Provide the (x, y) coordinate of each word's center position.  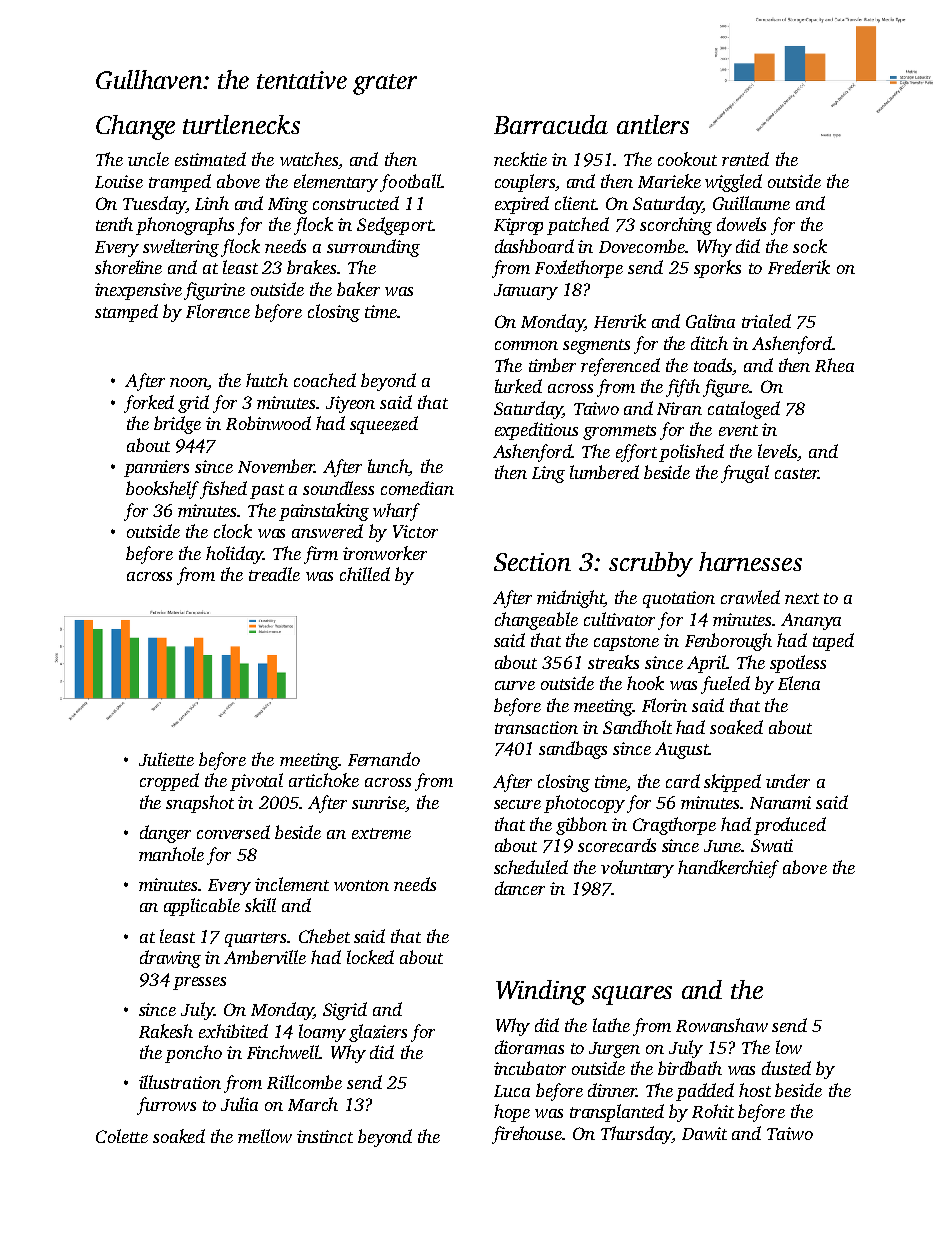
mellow (265, 1136)
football (410, 183)
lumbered (604, 472)
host (755, 1090)
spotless (798, 664)
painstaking (324, 512)
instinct (325, 1136)
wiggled (733, 183)
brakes (311, 267)
